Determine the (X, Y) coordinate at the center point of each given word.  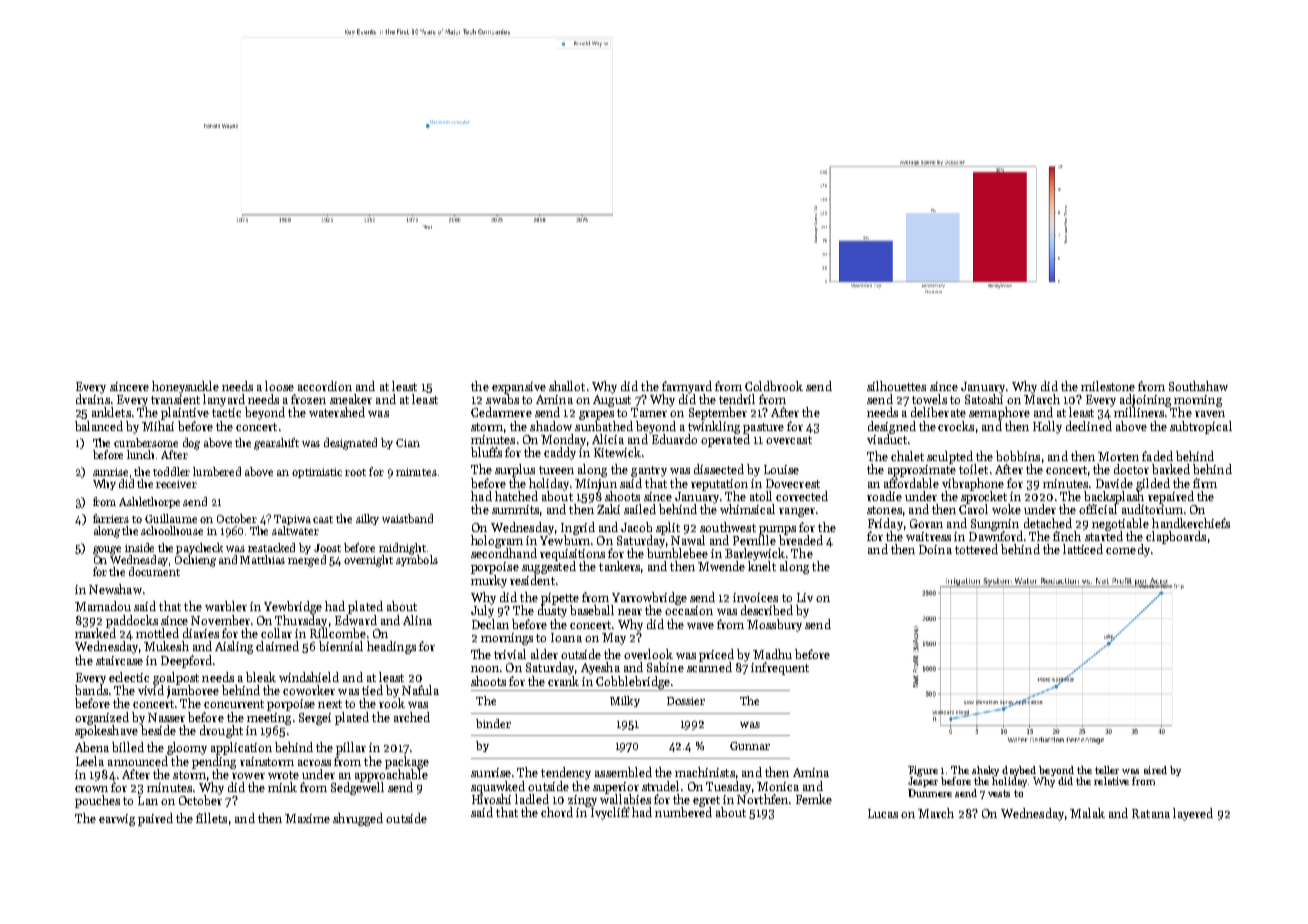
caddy (560, 453)
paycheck (199, 548)
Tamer (649, 412)
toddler (171, 471)
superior (616, 788)
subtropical (1201, 427)
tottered (976, 549)
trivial (510, 654)
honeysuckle (185, 387)
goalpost (176, 678)
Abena (92, 747)
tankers (619, 566)
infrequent (780, 668)
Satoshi (984, 399)
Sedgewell (357, 788)
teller (1107, 770)
